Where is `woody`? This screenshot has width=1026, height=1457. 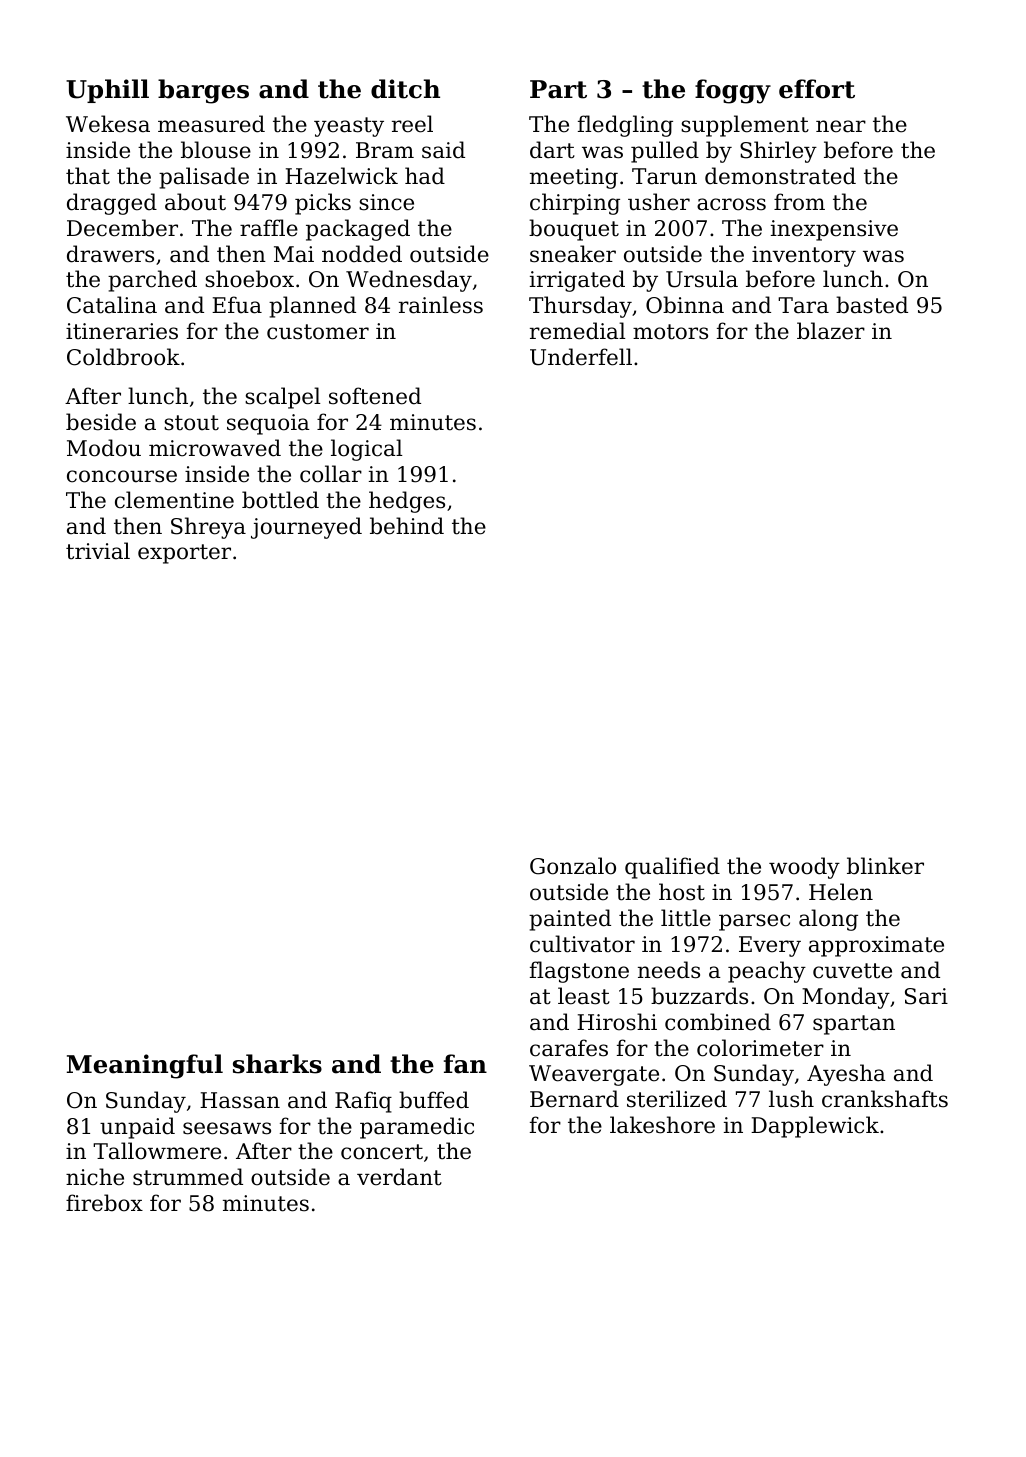
woody is located at coordinates (804, 868).
